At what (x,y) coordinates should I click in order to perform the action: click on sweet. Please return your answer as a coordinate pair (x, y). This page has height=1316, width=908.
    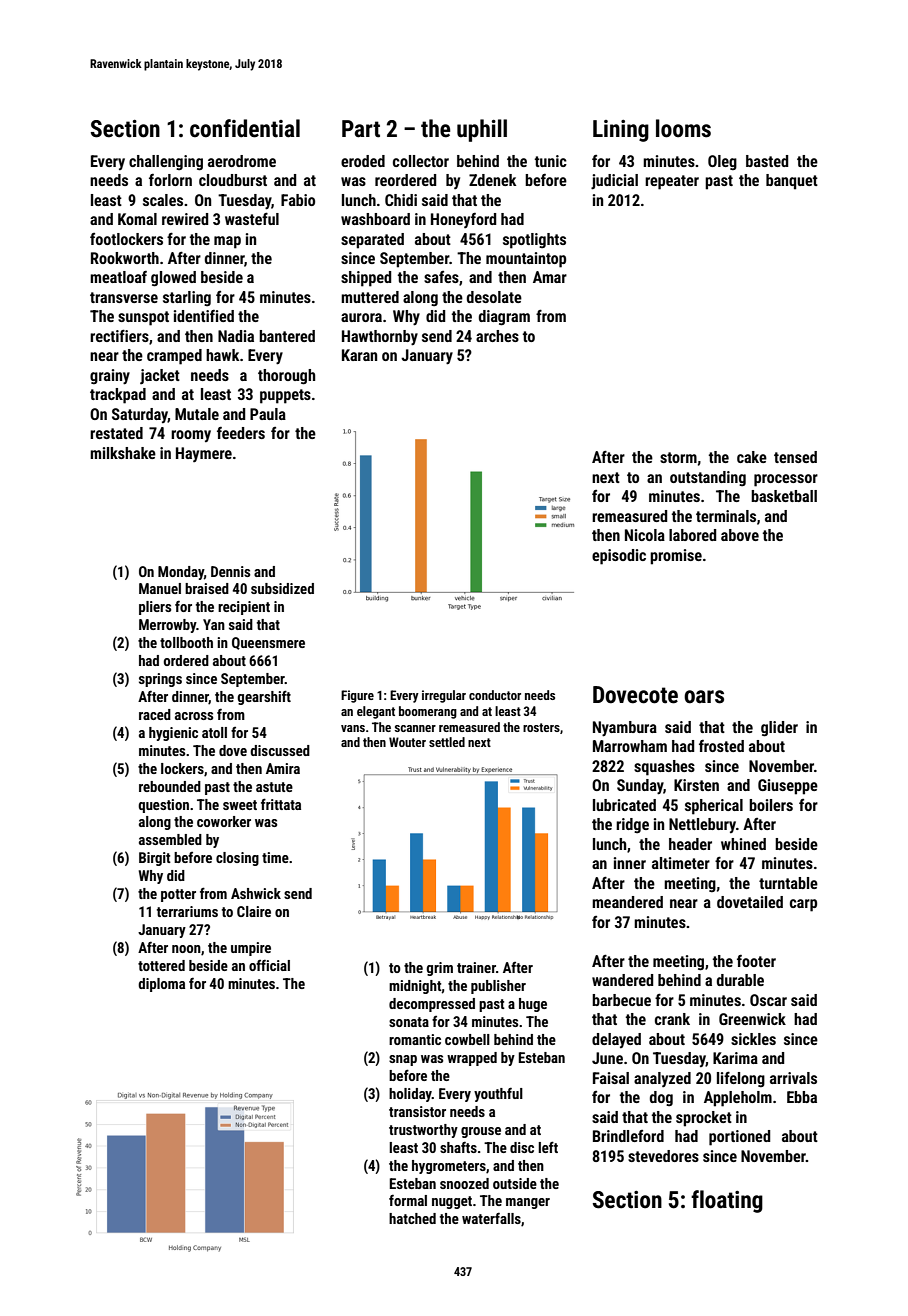
    Looking at the image, I should click on (240, 805).
